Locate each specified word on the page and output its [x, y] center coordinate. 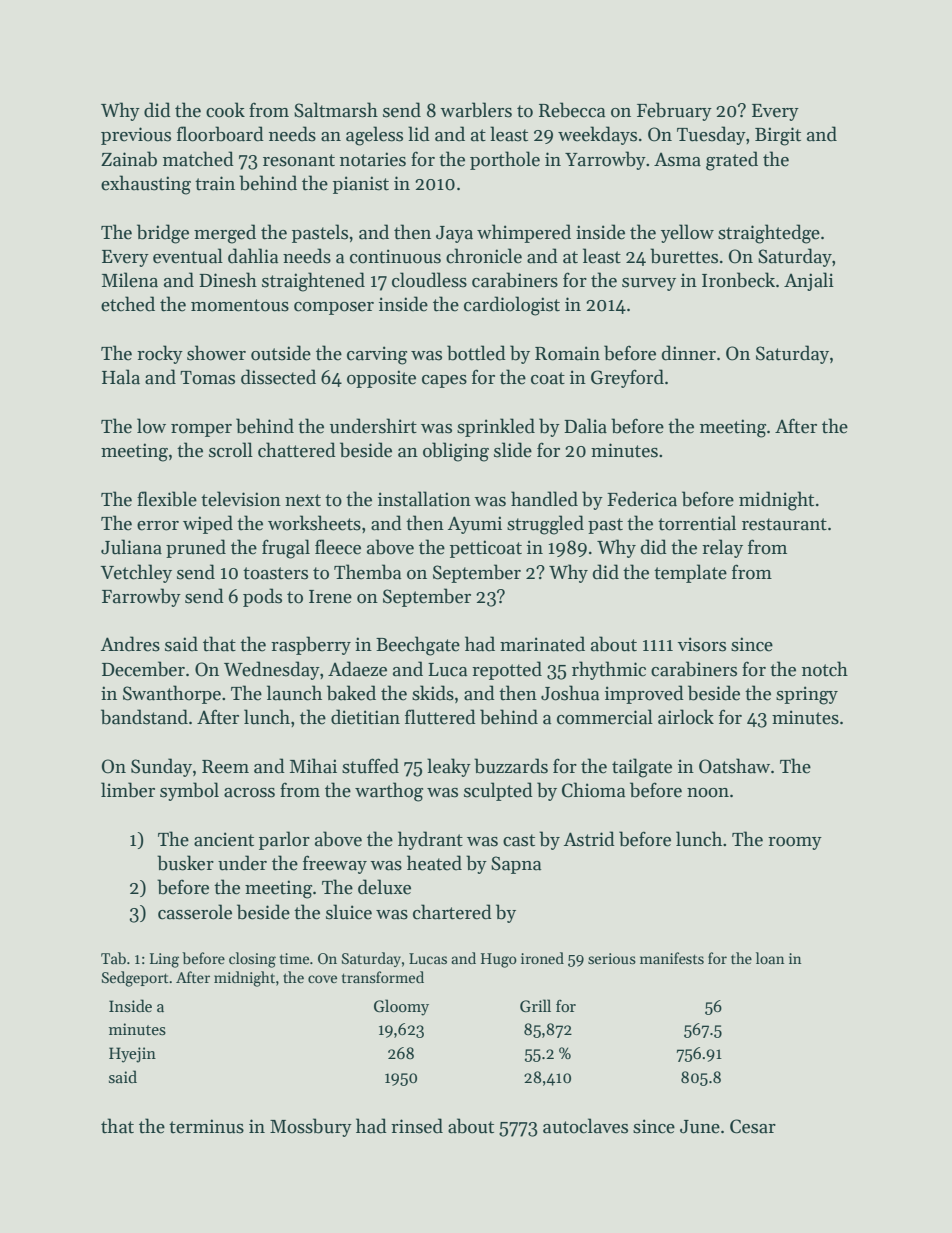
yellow [687, 233]
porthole [505, 160]
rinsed [417, 1126]
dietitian [365, 717]
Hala [121, 377]
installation [424, 499]
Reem [225, 767]
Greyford [627, 378]
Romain [567, 353]
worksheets [314, 523]
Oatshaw [734, 766]
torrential [697, 523]
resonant [299, 160]
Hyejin [132, 1055]
